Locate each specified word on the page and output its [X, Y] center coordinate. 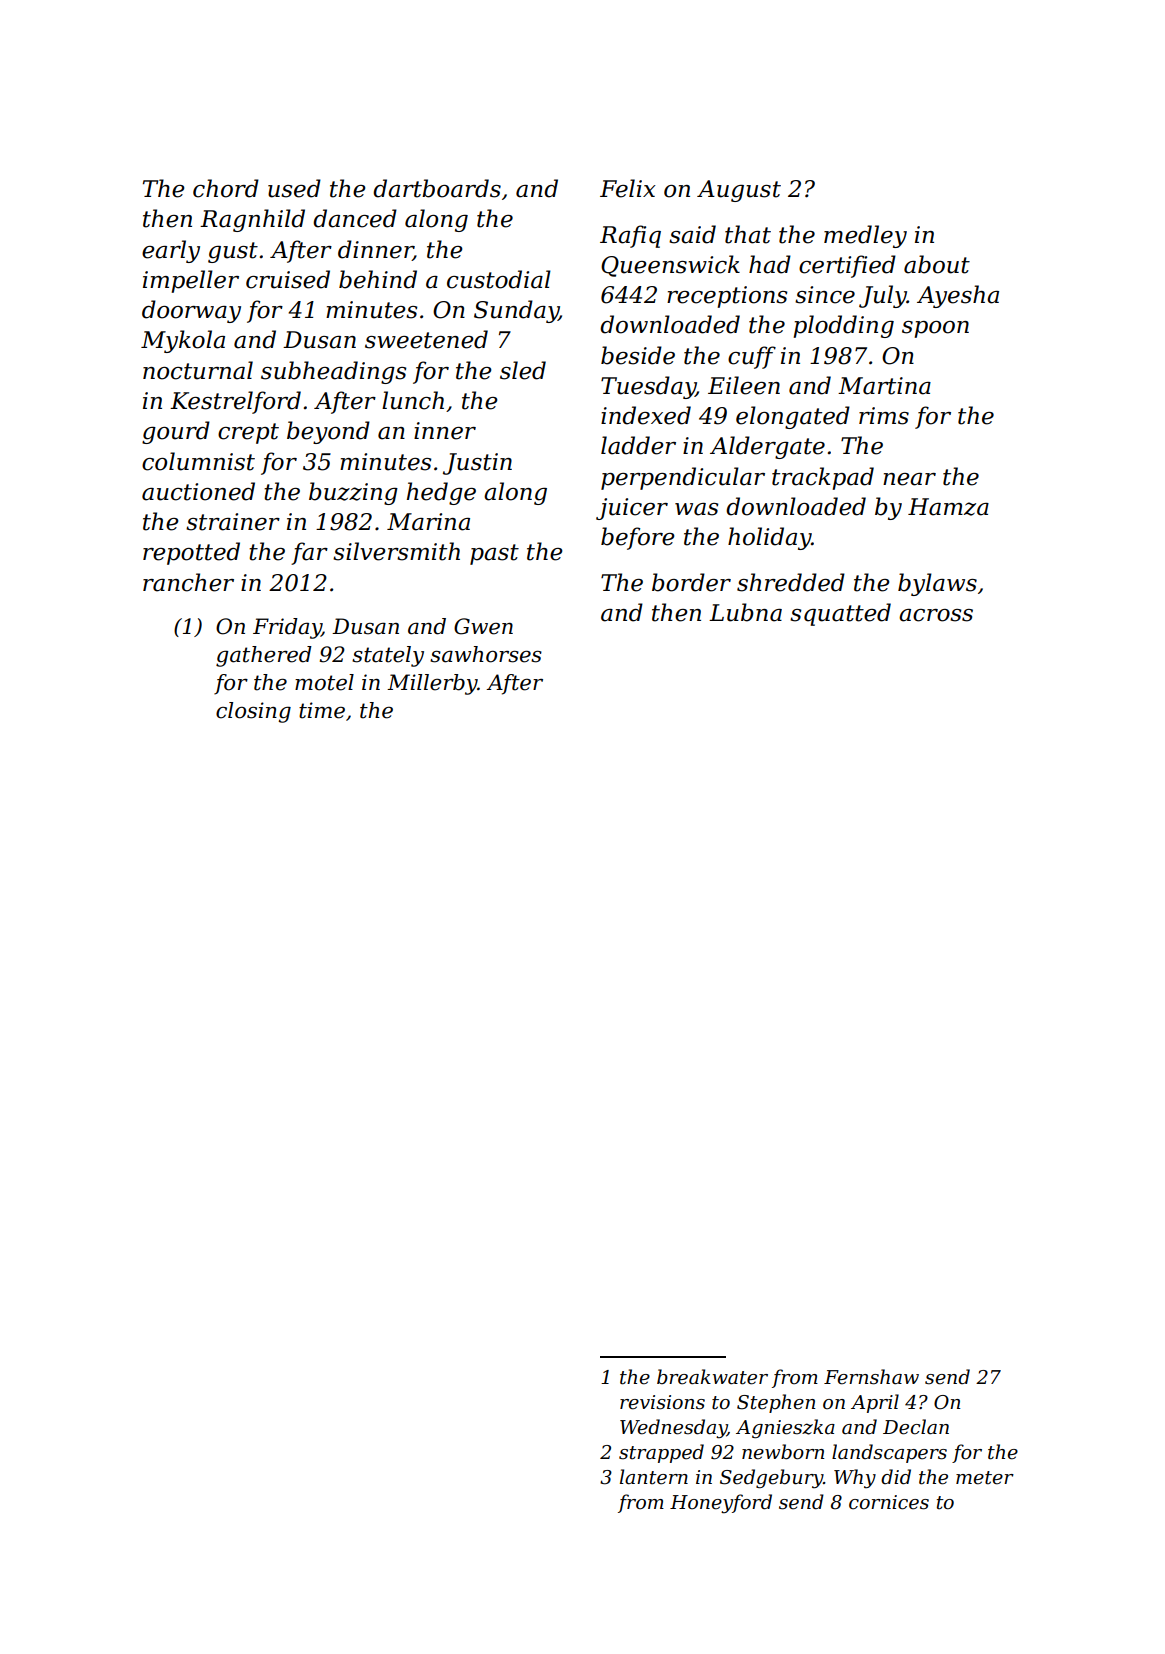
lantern [654, 1477]
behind [378, 279]
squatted [840, 614]
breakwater [712, 1377]
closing [253, 712]
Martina [884, 386]
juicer [632, 509]
